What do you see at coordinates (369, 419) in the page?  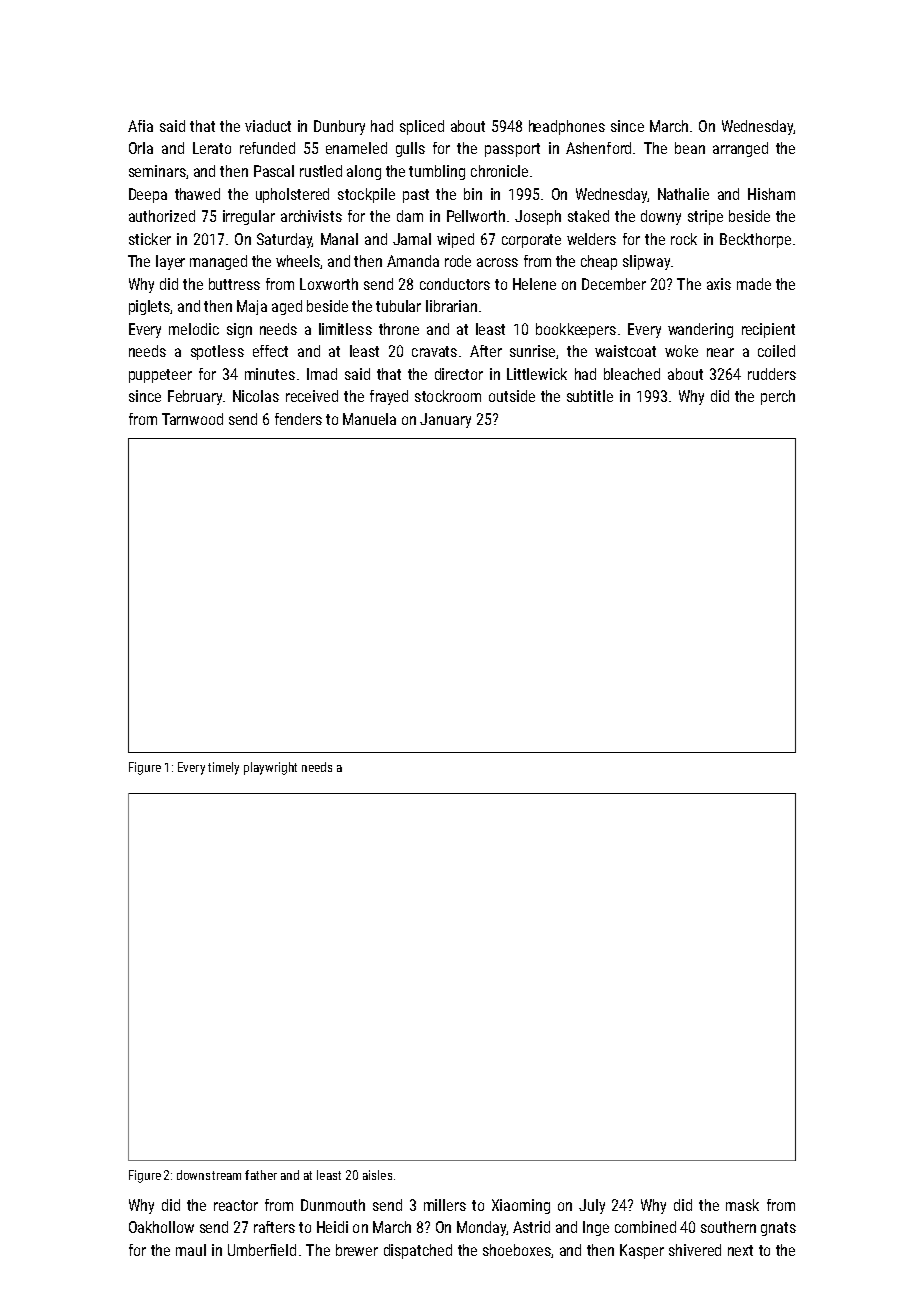 I see `Manuela` at bounding box center [369, 419].
